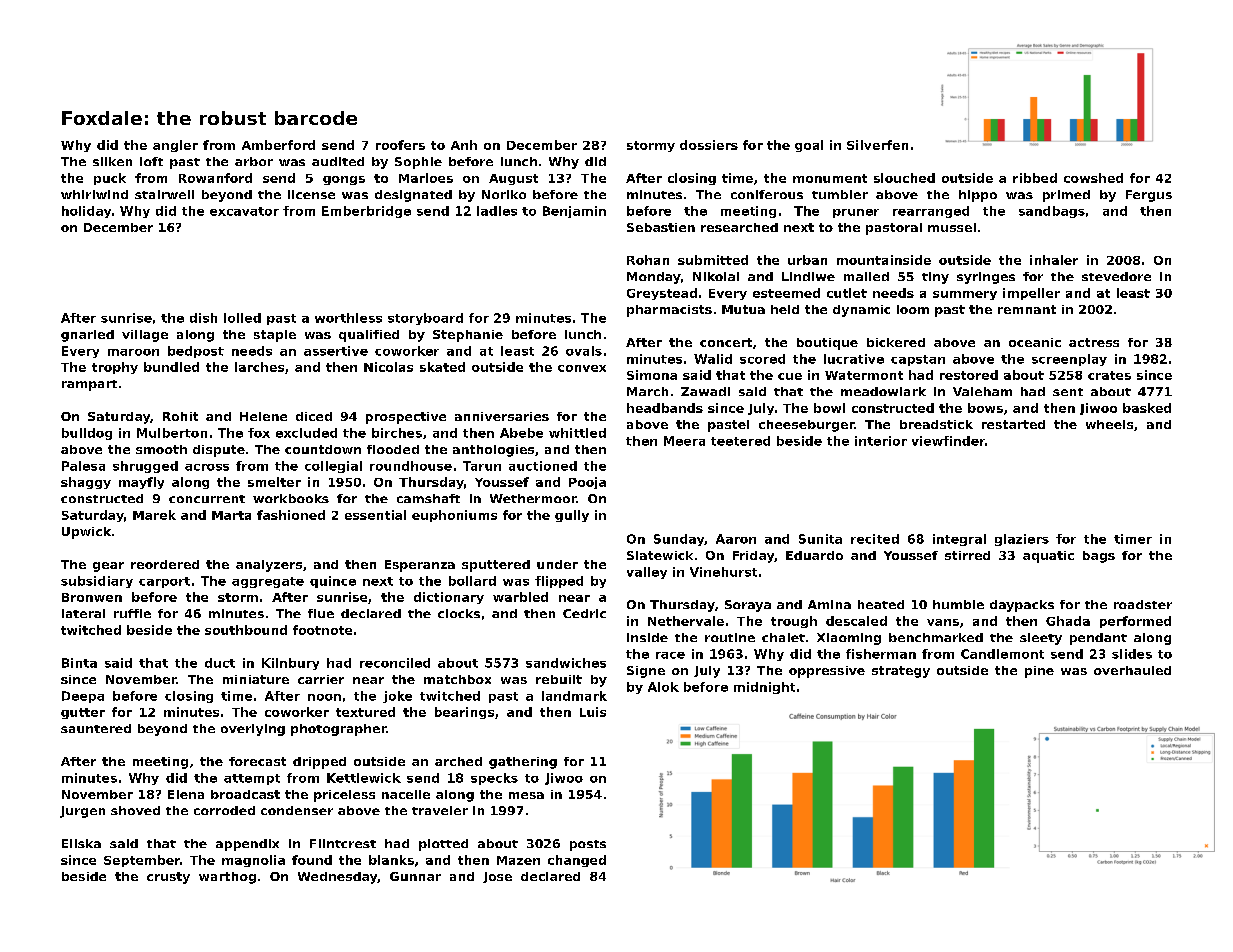 The image size is (1233, 952). Describe the element at coordinates (464, 145) in the document. I see `Anh` at that location.
